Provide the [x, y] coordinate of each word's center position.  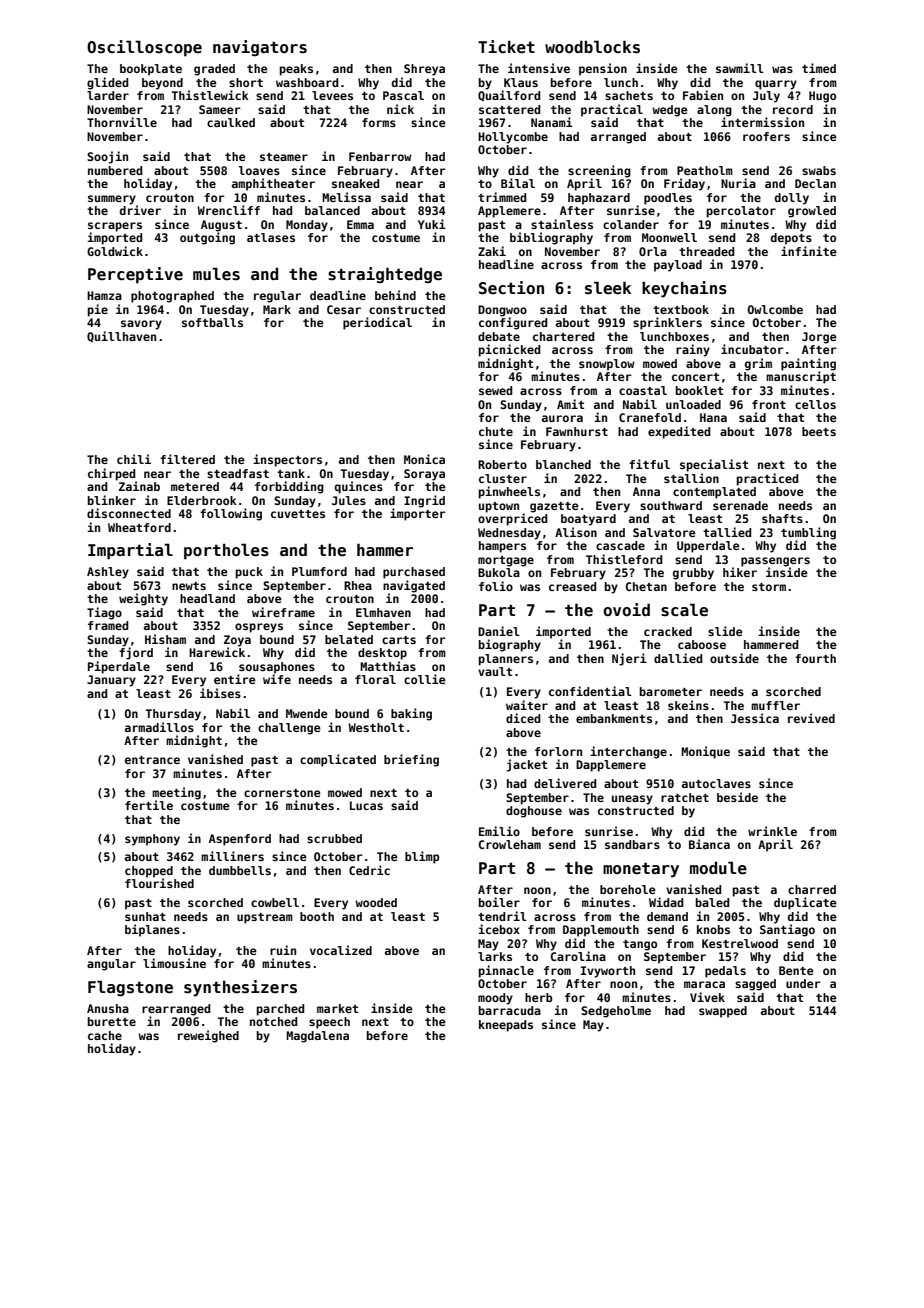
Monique [705, 752]
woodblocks [592, 47]
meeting [176, 793]
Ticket [506, 47]
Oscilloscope [144, 48]
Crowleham [510, 844]
